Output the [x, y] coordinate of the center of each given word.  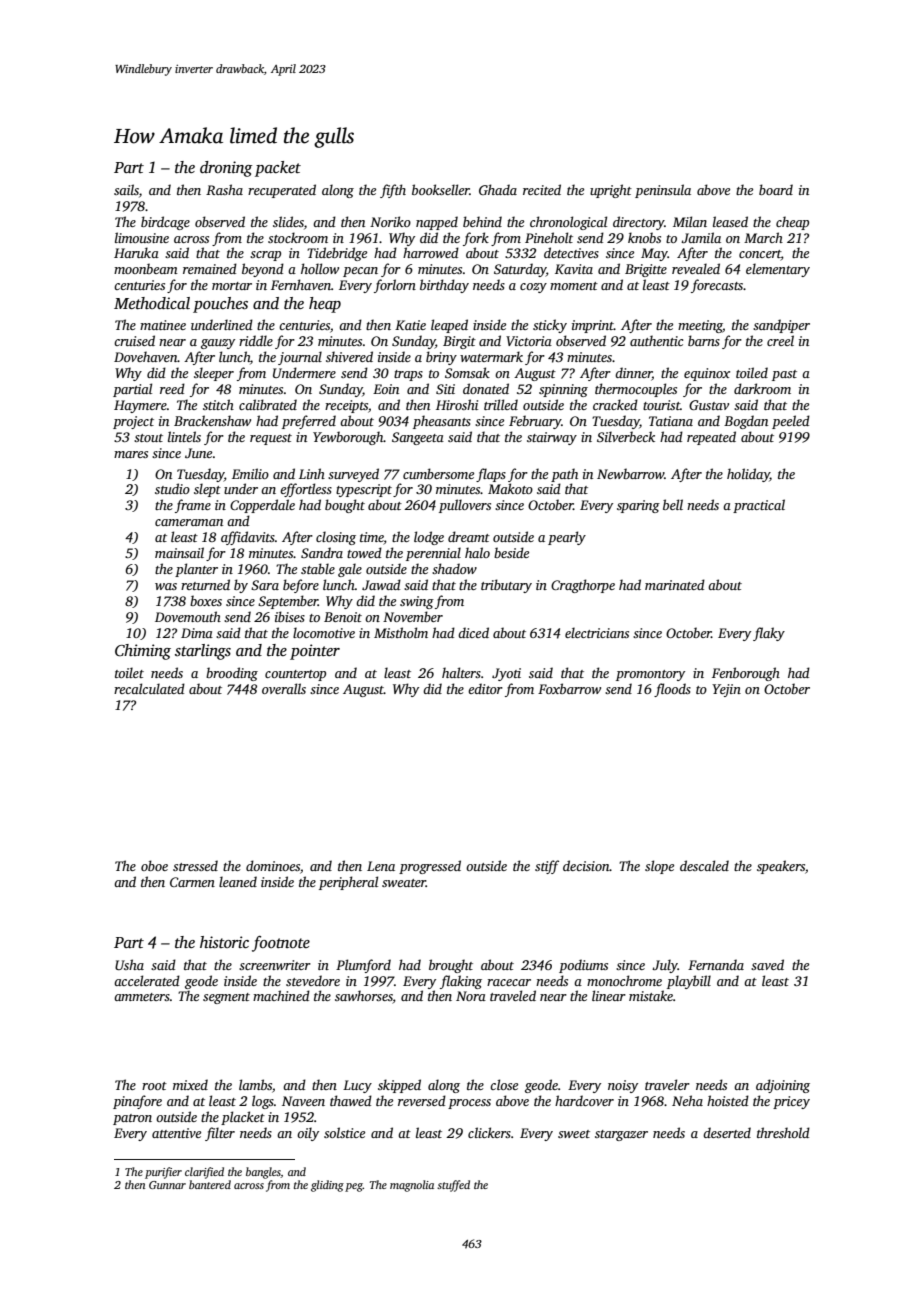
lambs [255, 1084]
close [504, 1084]
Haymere [140, 406]
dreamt [469, 536]
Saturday [520, 270]
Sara [265, 585]
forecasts [717, 286]
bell [673, 504]
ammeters [142, 997]
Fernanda [716, 964]
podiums [583, 966]
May [654, 254]
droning [226, 169]
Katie [410, 325]
